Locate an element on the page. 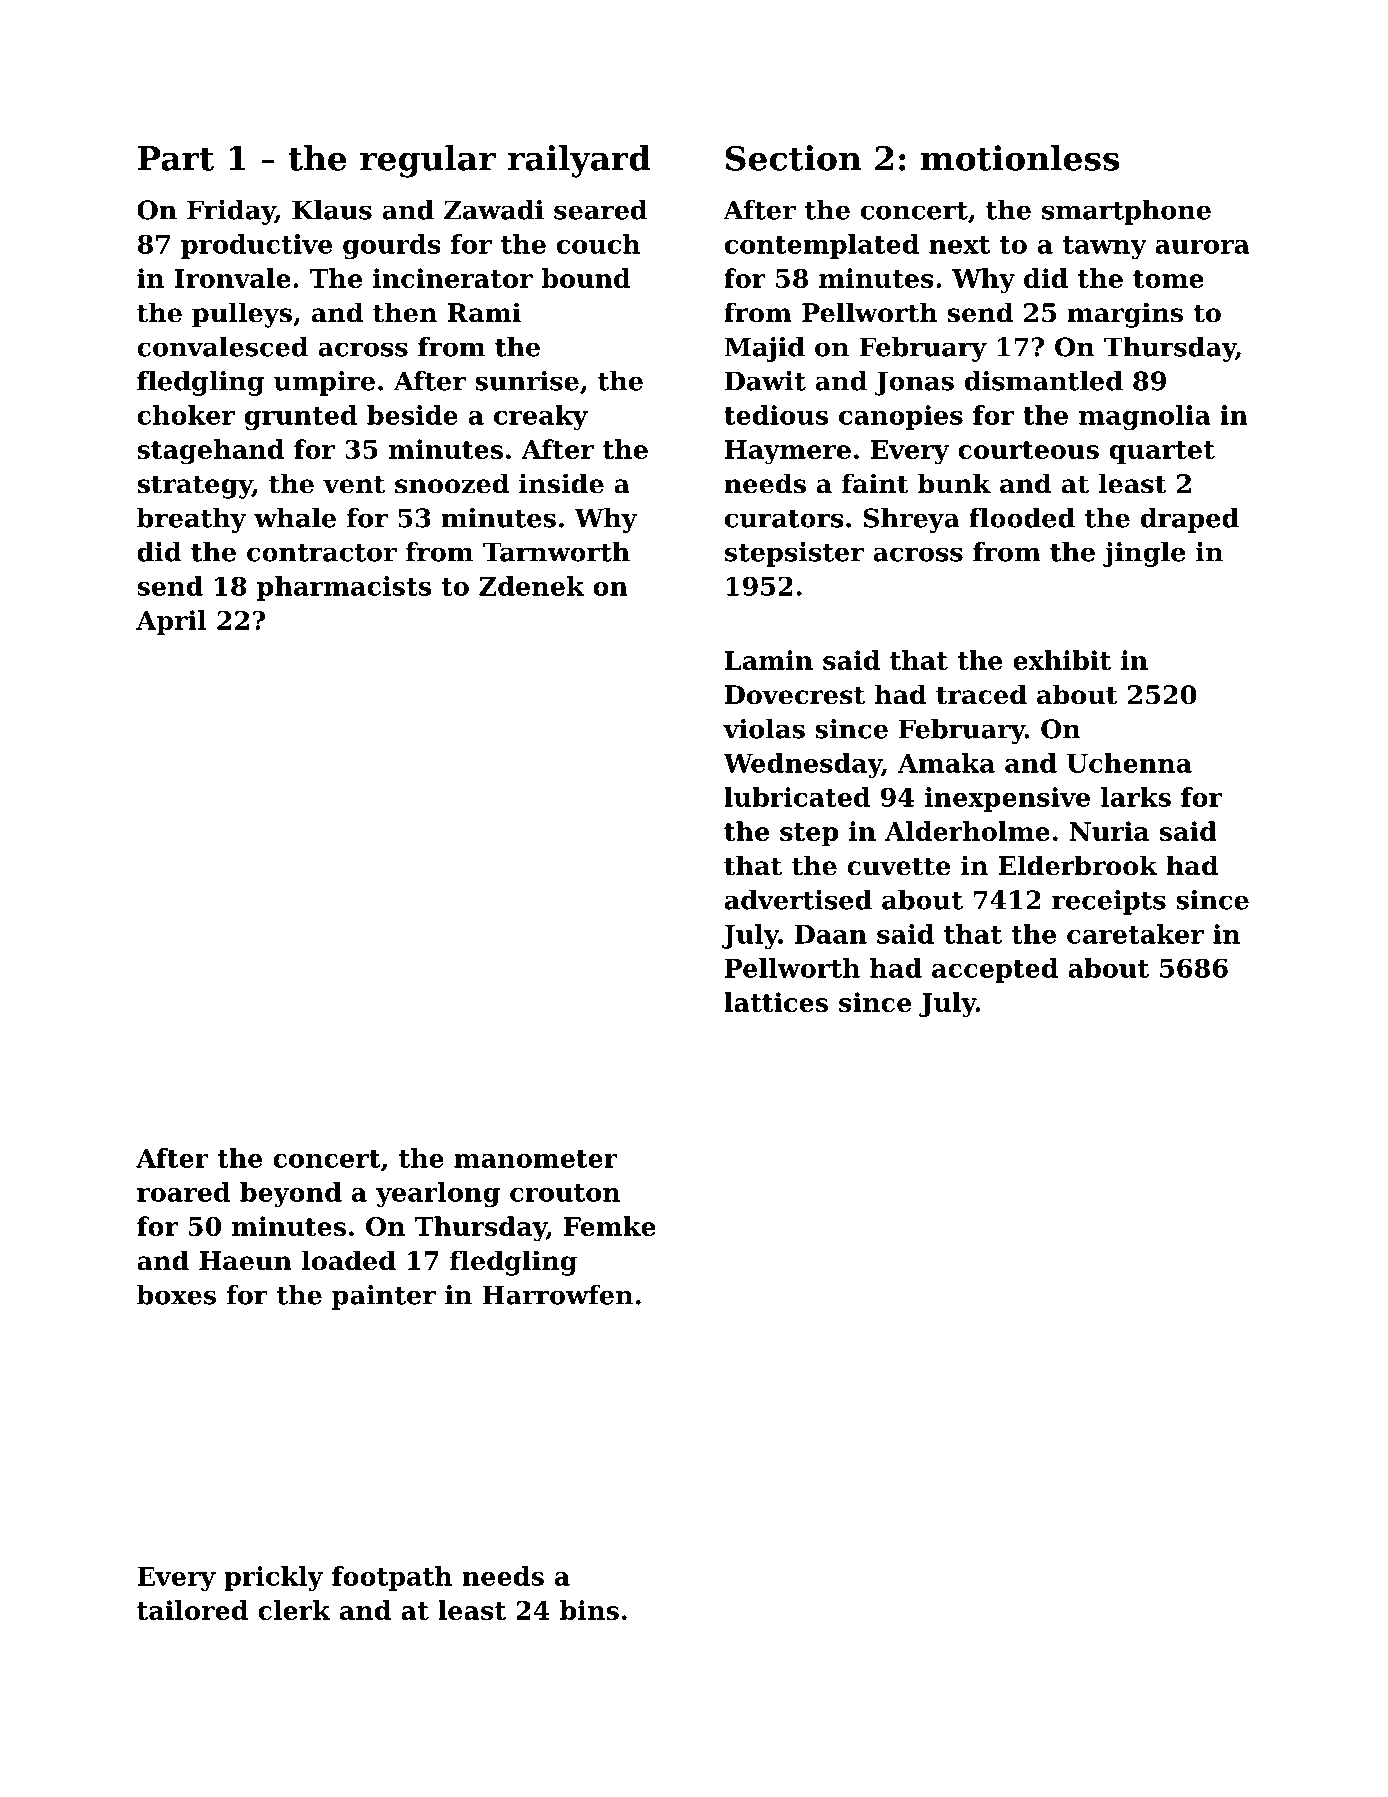 The width and height of the image is (1388, 1797). pharmacists is located at coordinates (344, 588).
